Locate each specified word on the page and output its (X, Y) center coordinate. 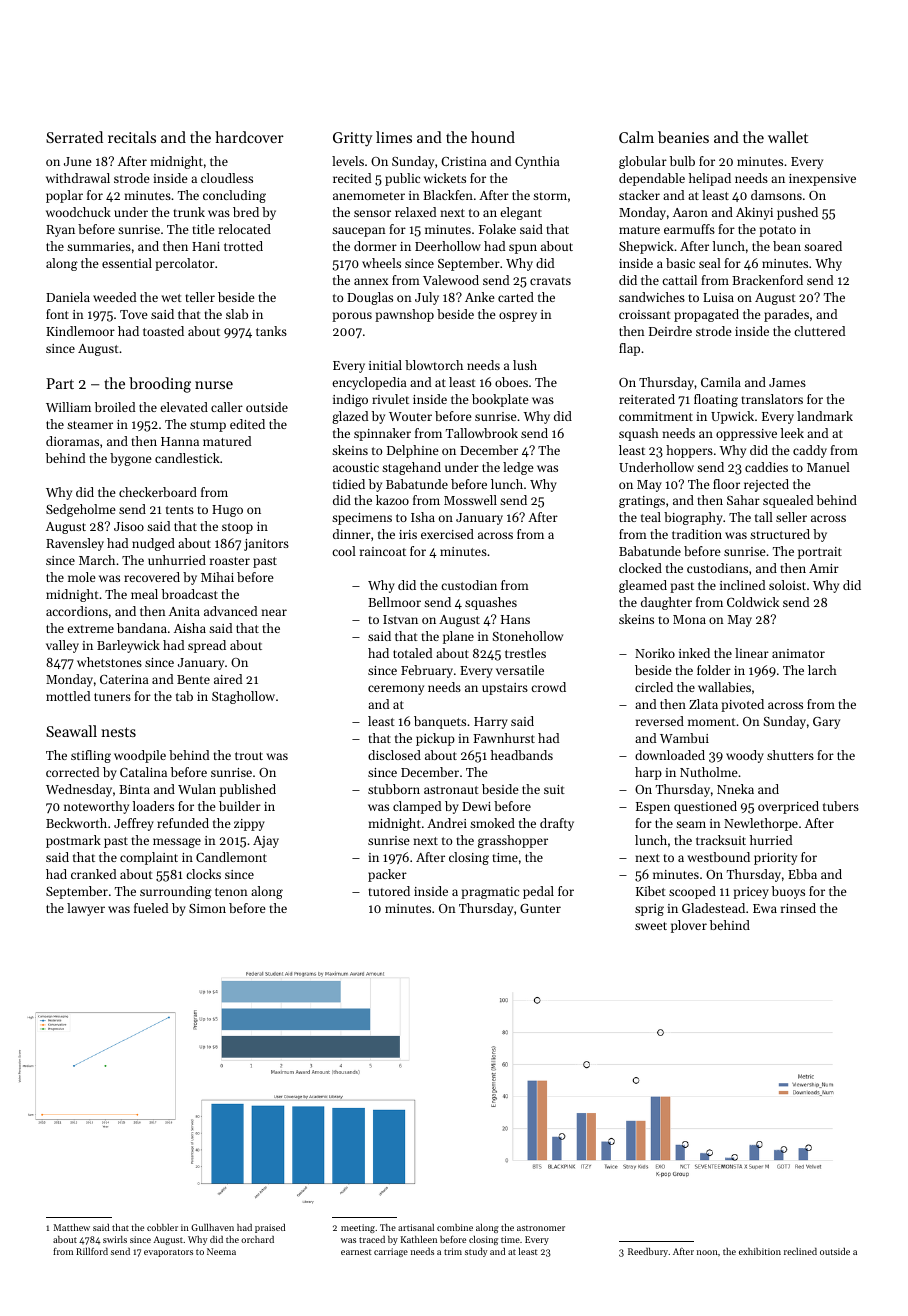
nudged (153, 544)
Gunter (540, 908)
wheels (381, 263)
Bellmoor (394, 602)
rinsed (798, 908)
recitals (132, 137)
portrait (820, 553)
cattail (679, 280)
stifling (91, 756)
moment (712, 722)
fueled (151, 908)
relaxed (415, 212)
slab (237, 314)
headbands (522, 755)
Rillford (92, 1251)
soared (823, 246)
